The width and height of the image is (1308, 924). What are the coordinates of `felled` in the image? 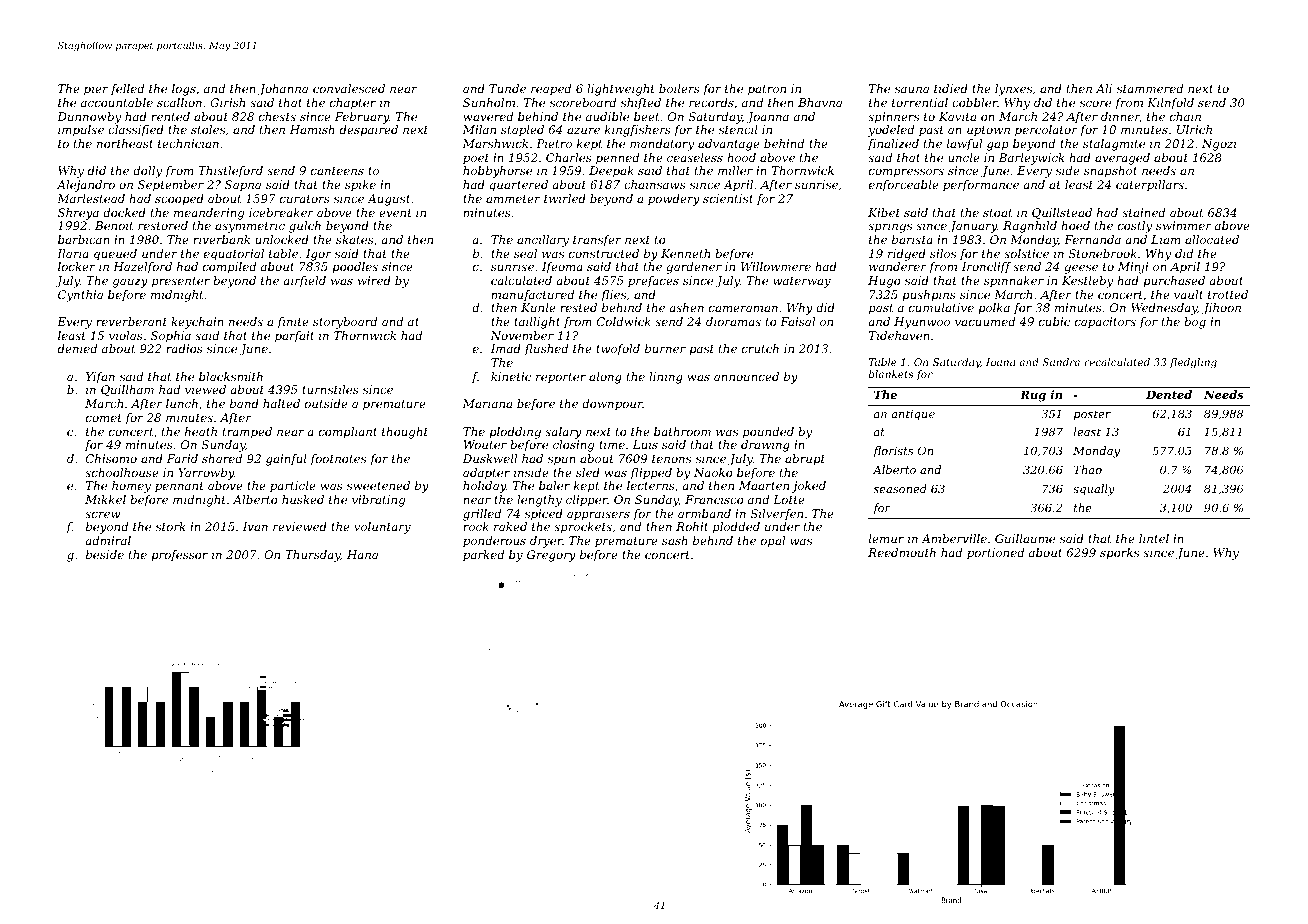 It's located at (127, 90).
